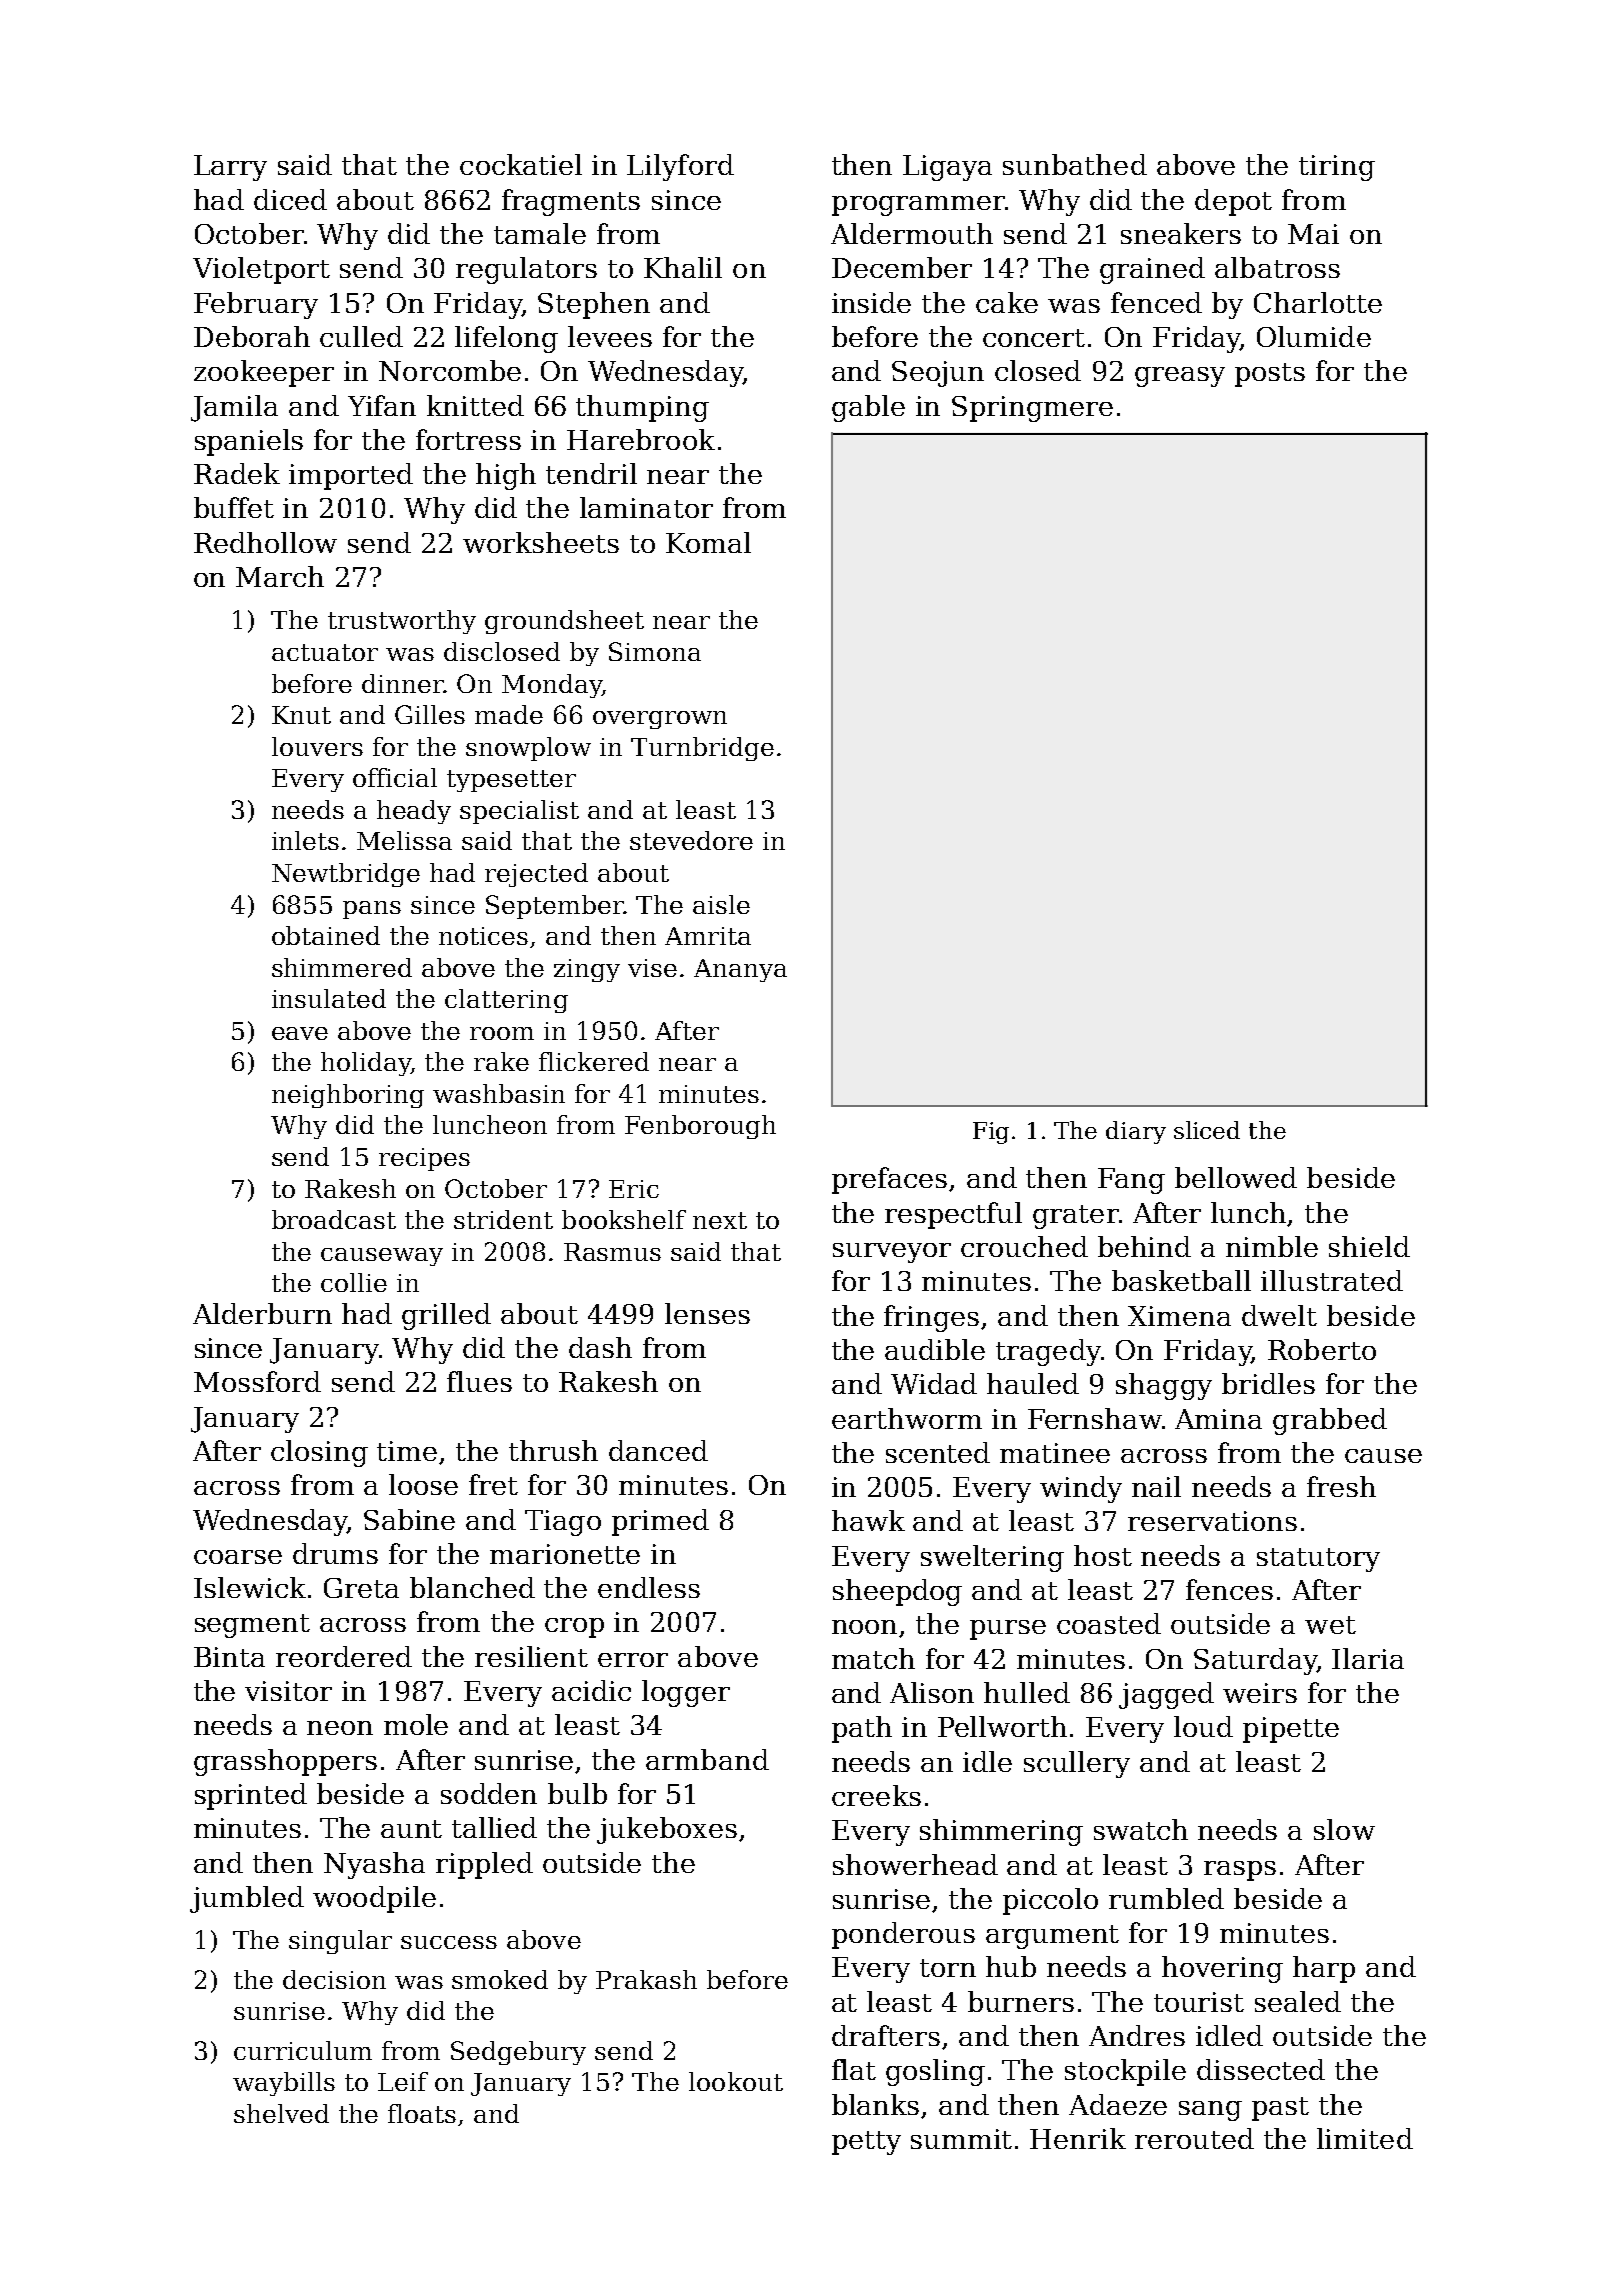  Describe the element at coordinates (334, 1219) in the page. I see `broadcast` at that location.
